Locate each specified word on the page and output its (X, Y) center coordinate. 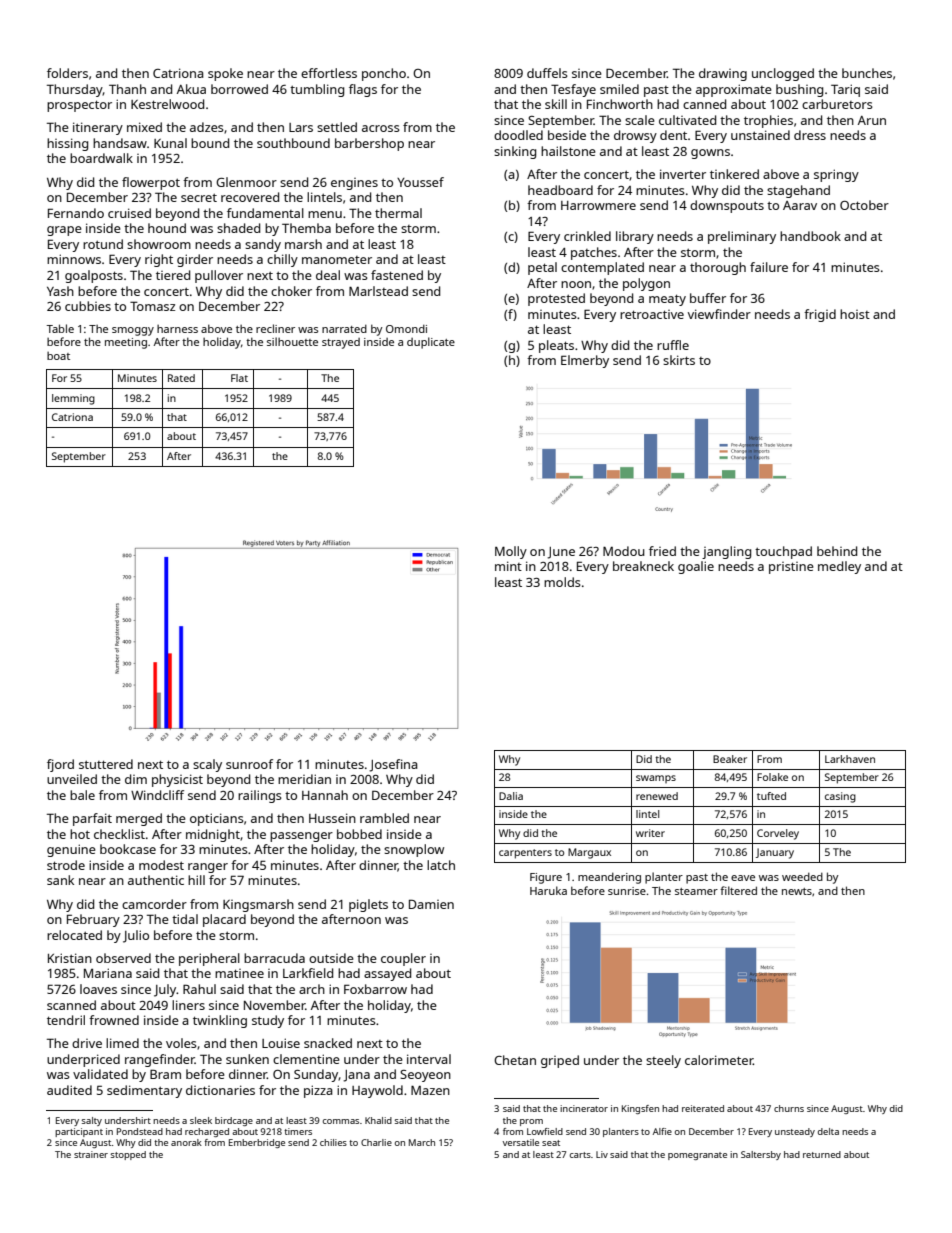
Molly (511, 552)
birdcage (234, 1121)
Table (60, 328)
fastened (397, 275)
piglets (368, 905)
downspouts (727, 206)
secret (199, 197)
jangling (726, 552)
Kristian (70, 958)
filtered (738, 890)
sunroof (249, 764)
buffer (708, 298)
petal (542, 268)
